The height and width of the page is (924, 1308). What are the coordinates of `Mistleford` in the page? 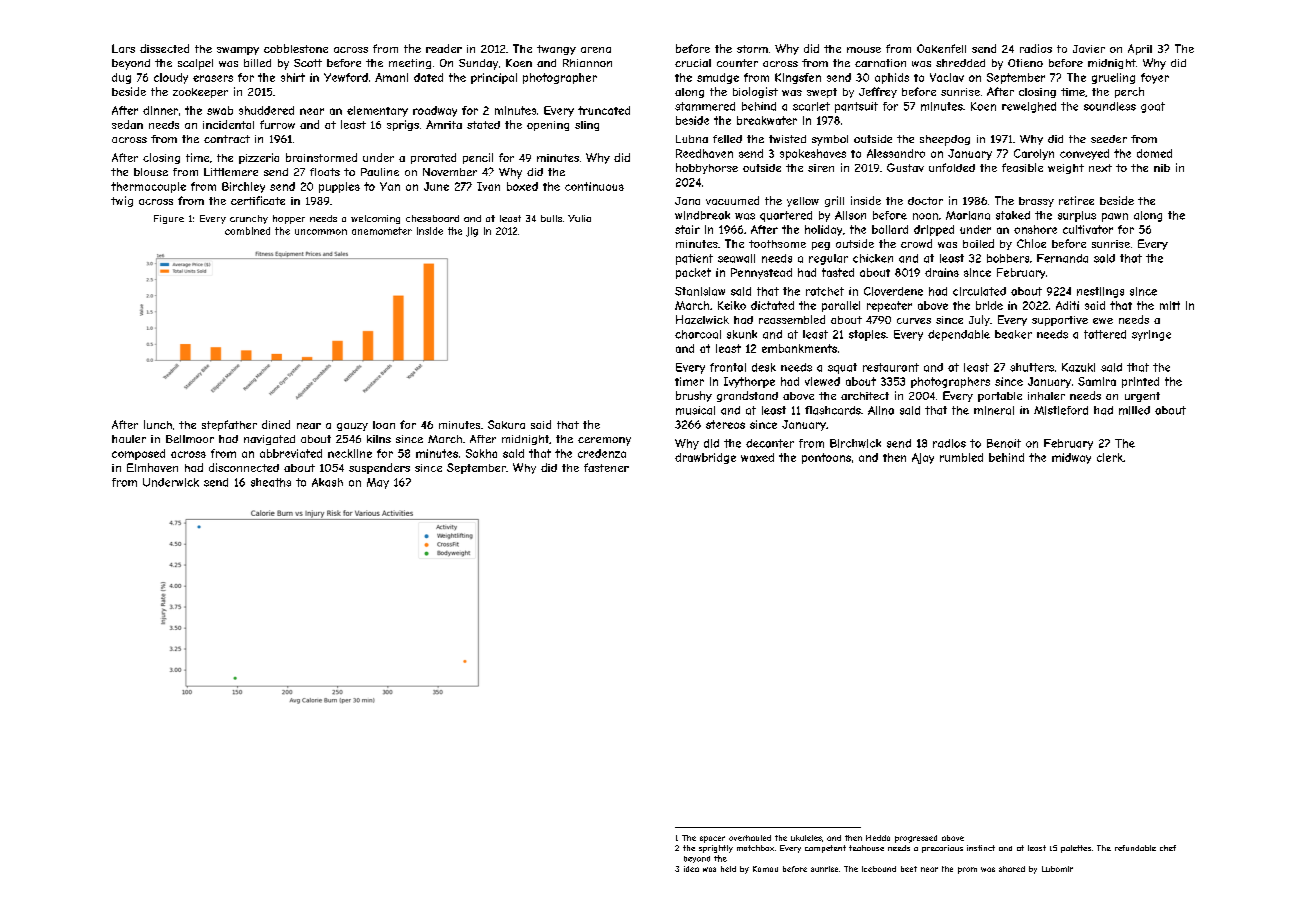 It's located at (1061, 410).
